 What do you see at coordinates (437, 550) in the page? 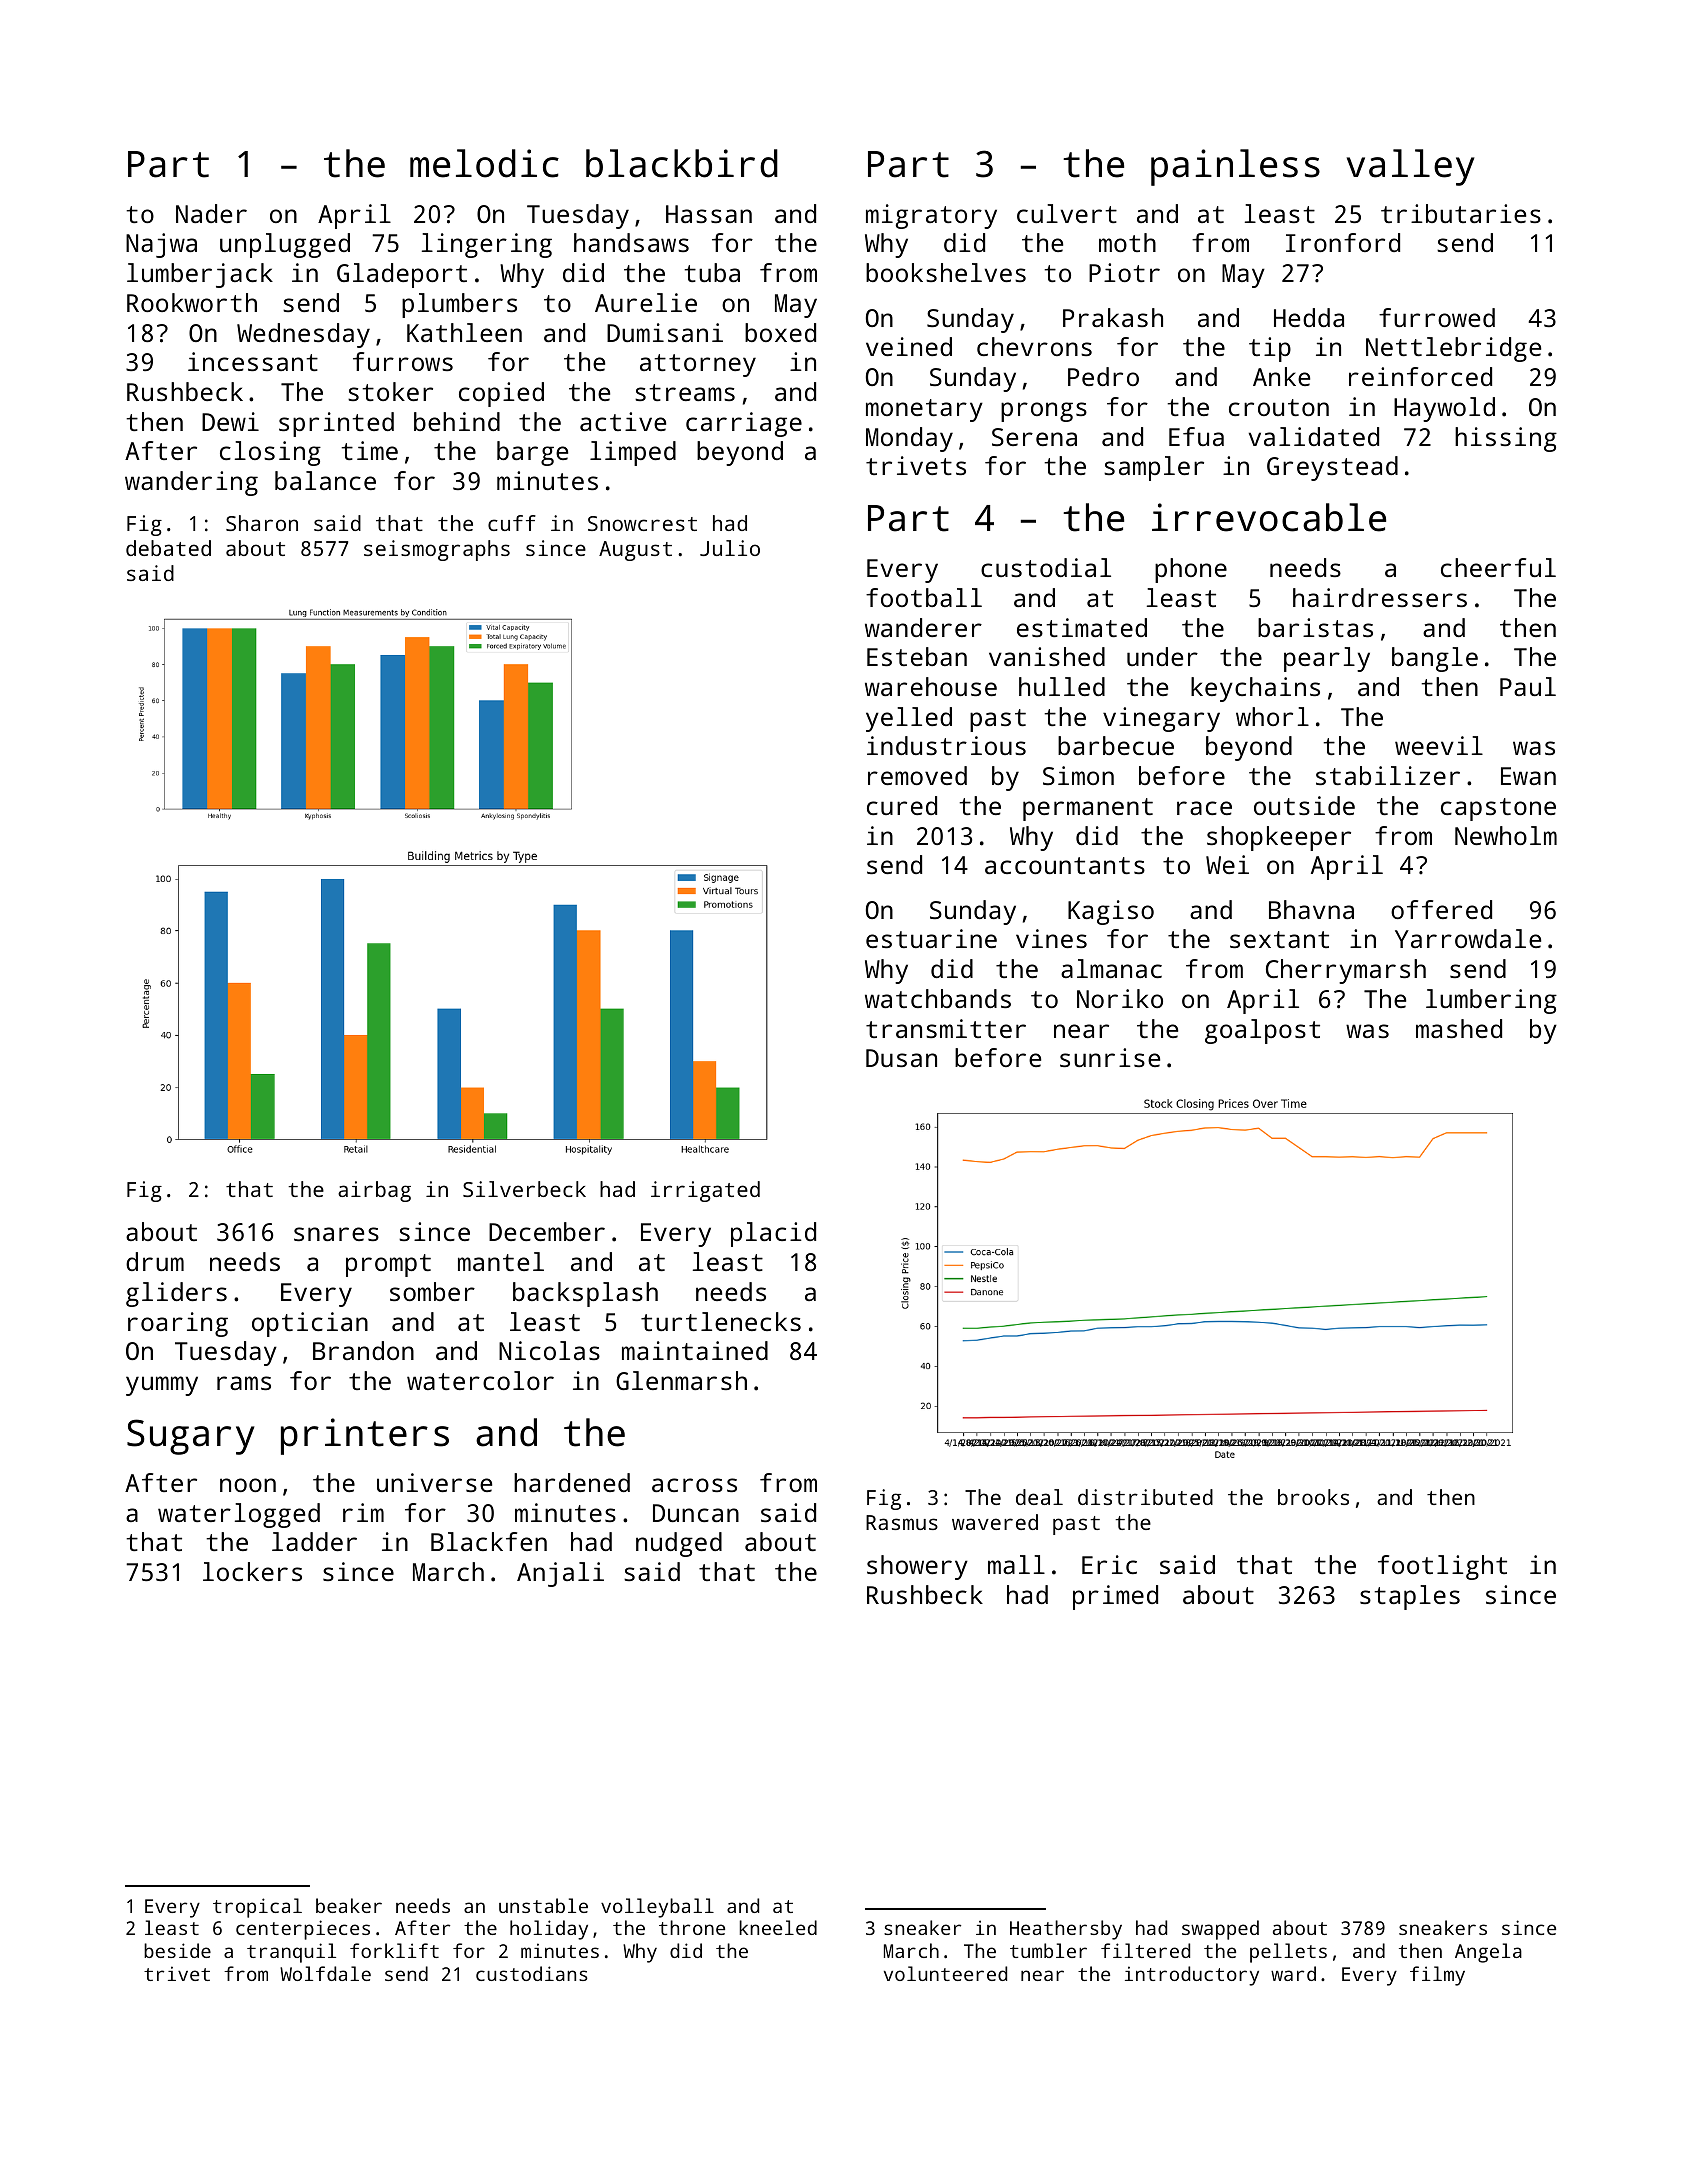
I see `seismographs` at bounding box center [437, 550].
